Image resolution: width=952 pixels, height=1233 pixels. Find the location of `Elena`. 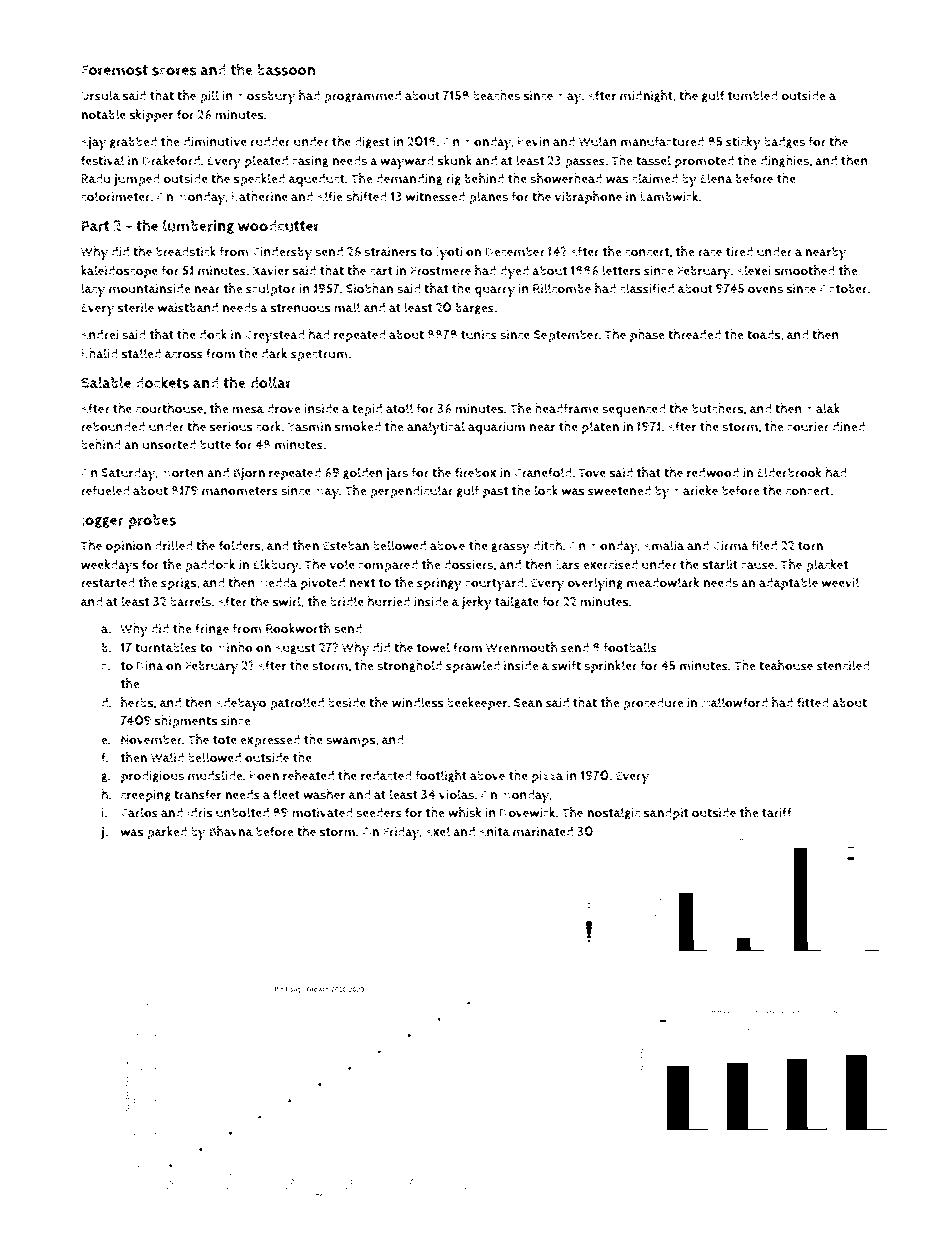

Elena is located at coordinates (716, 178).
